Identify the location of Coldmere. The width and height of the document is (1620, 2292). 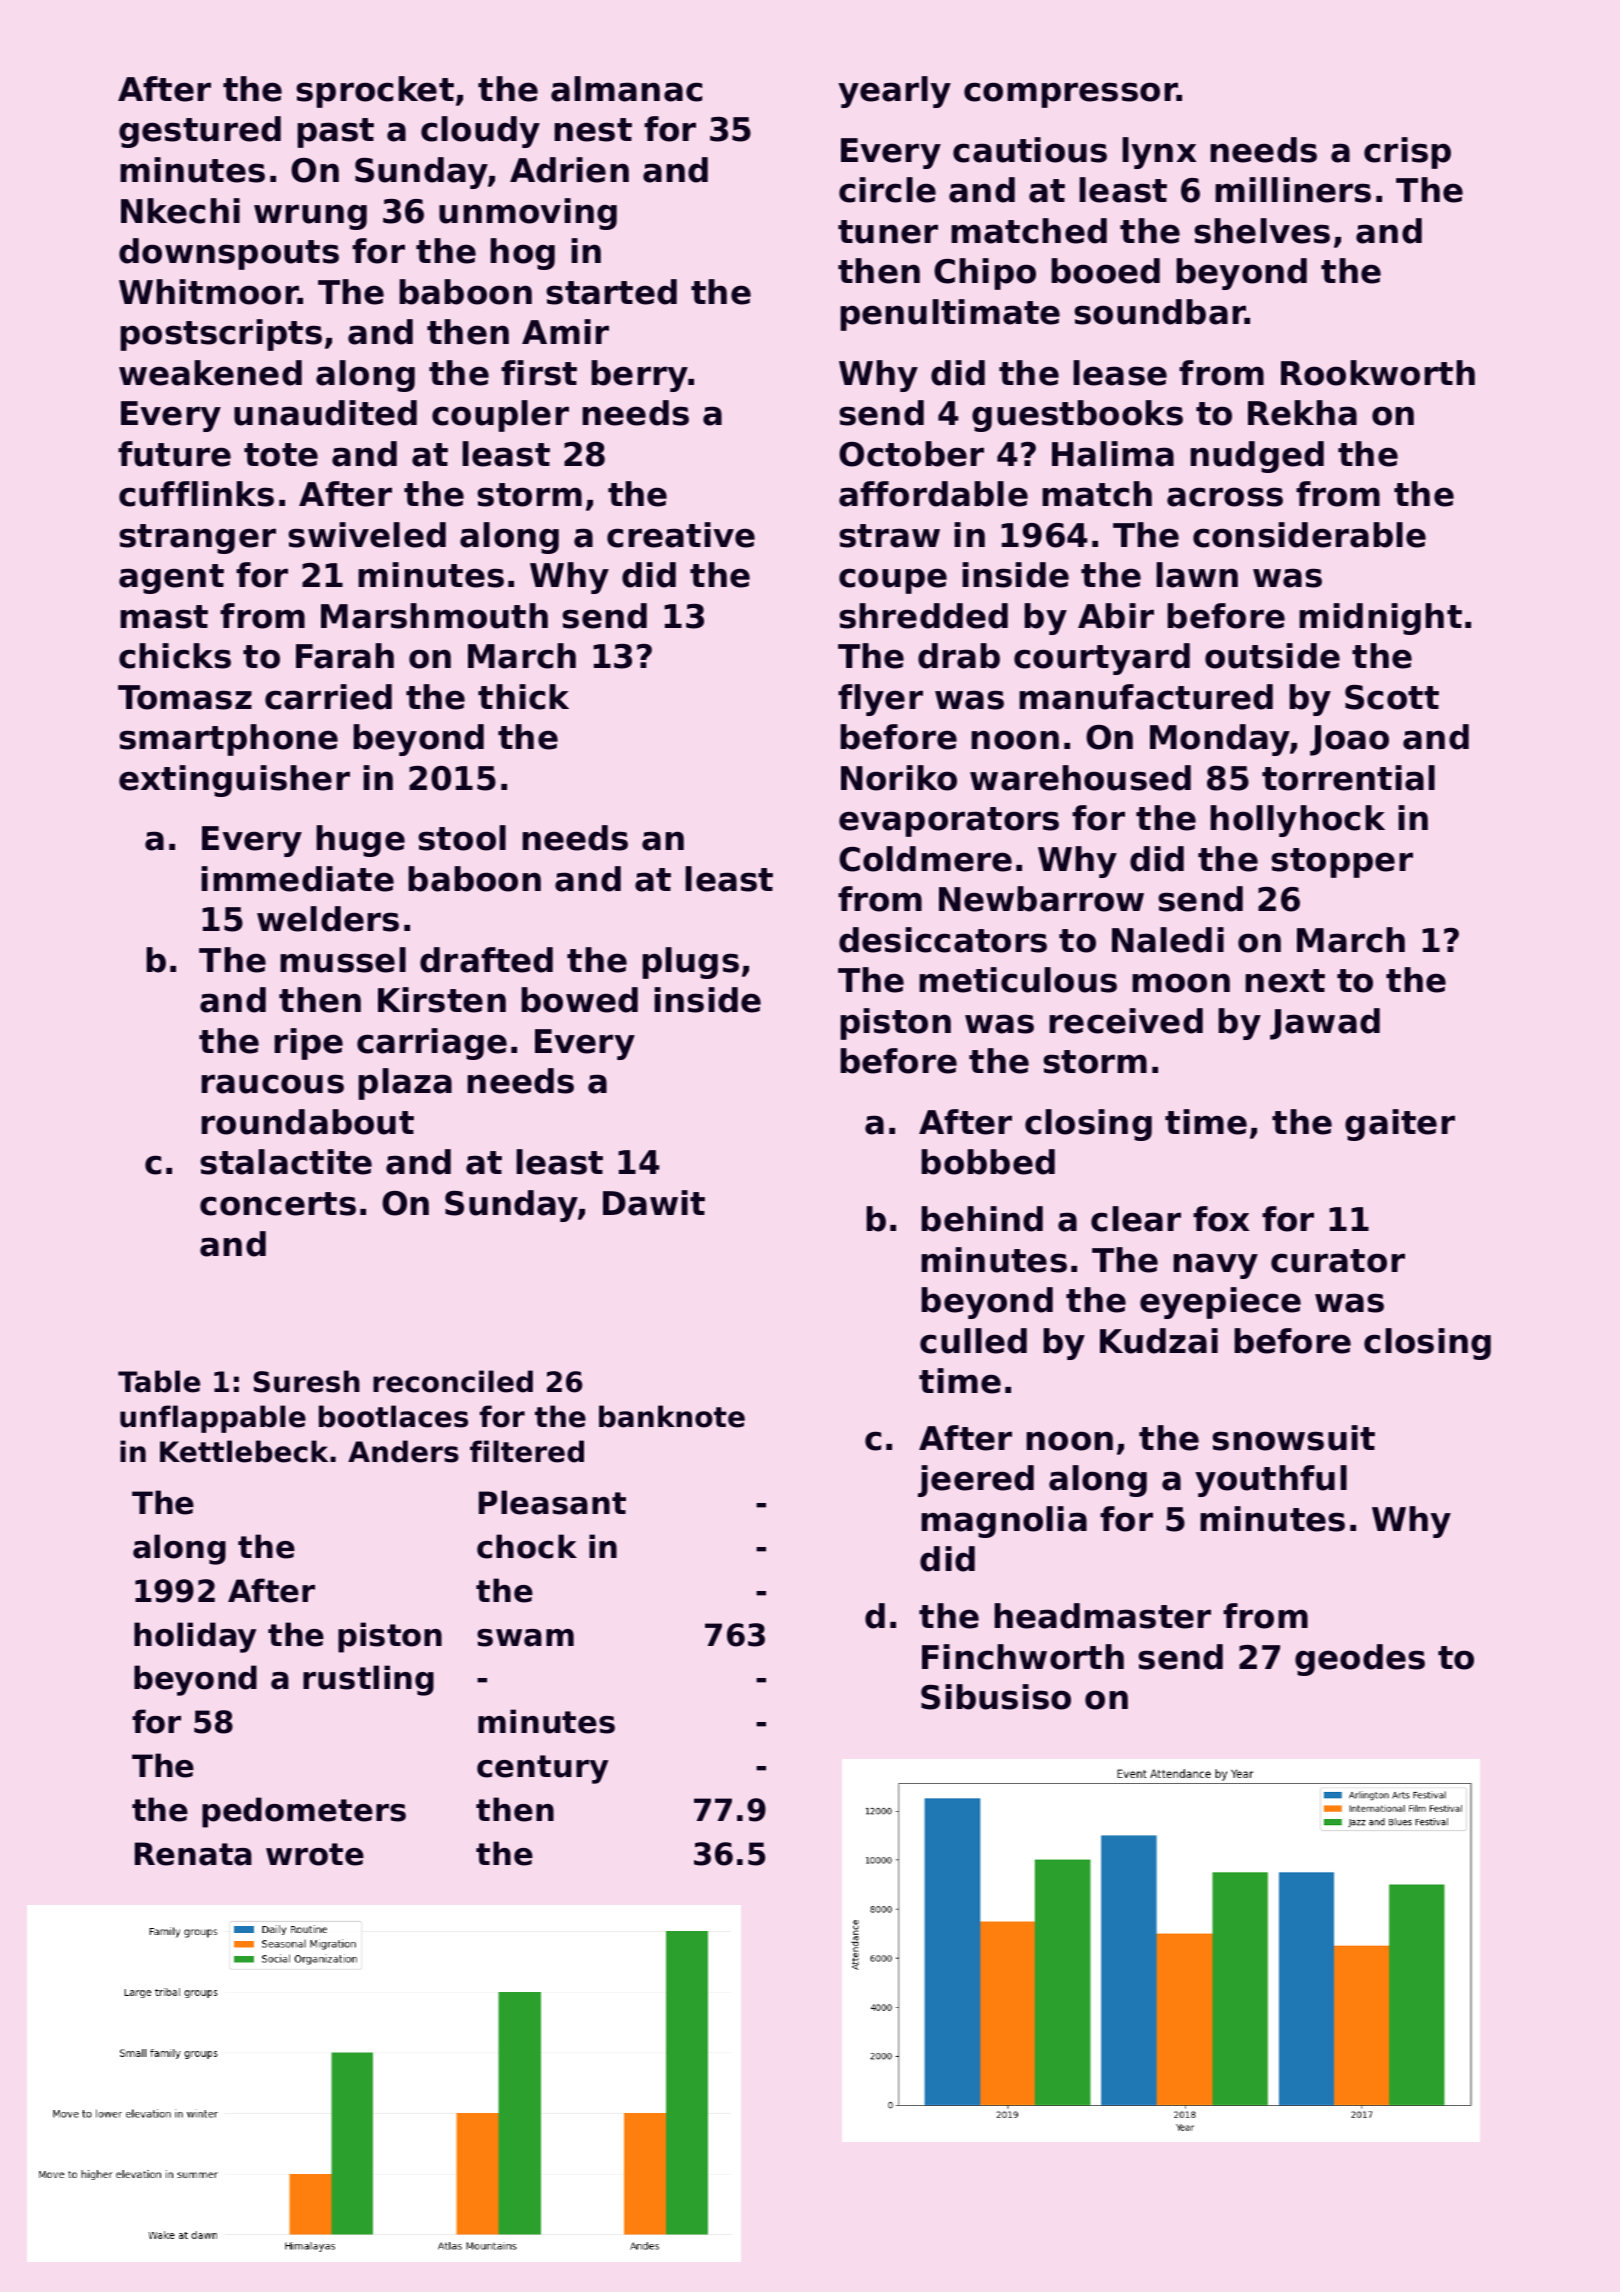
(925, 859).
